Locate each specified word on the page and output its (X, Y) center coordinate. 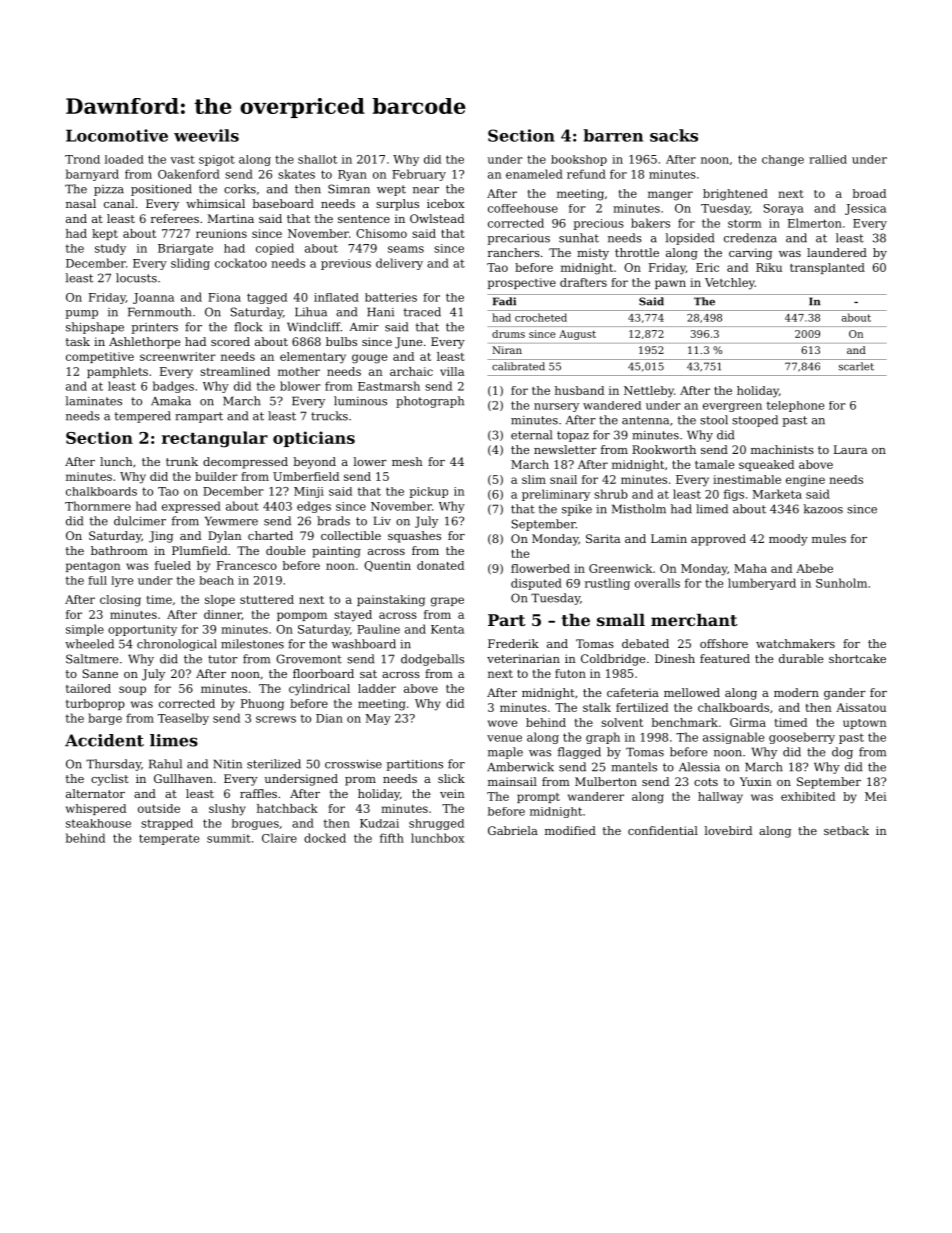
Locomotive (117, 135)
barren (613, 135)
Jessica (865, 209)
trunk (182, 461)
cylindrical (319, 690)
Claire (279, 838)
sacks (674, 135)
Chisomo (381, 233)
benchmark (685, 722)
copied (275, 249)
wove (502, 723)
